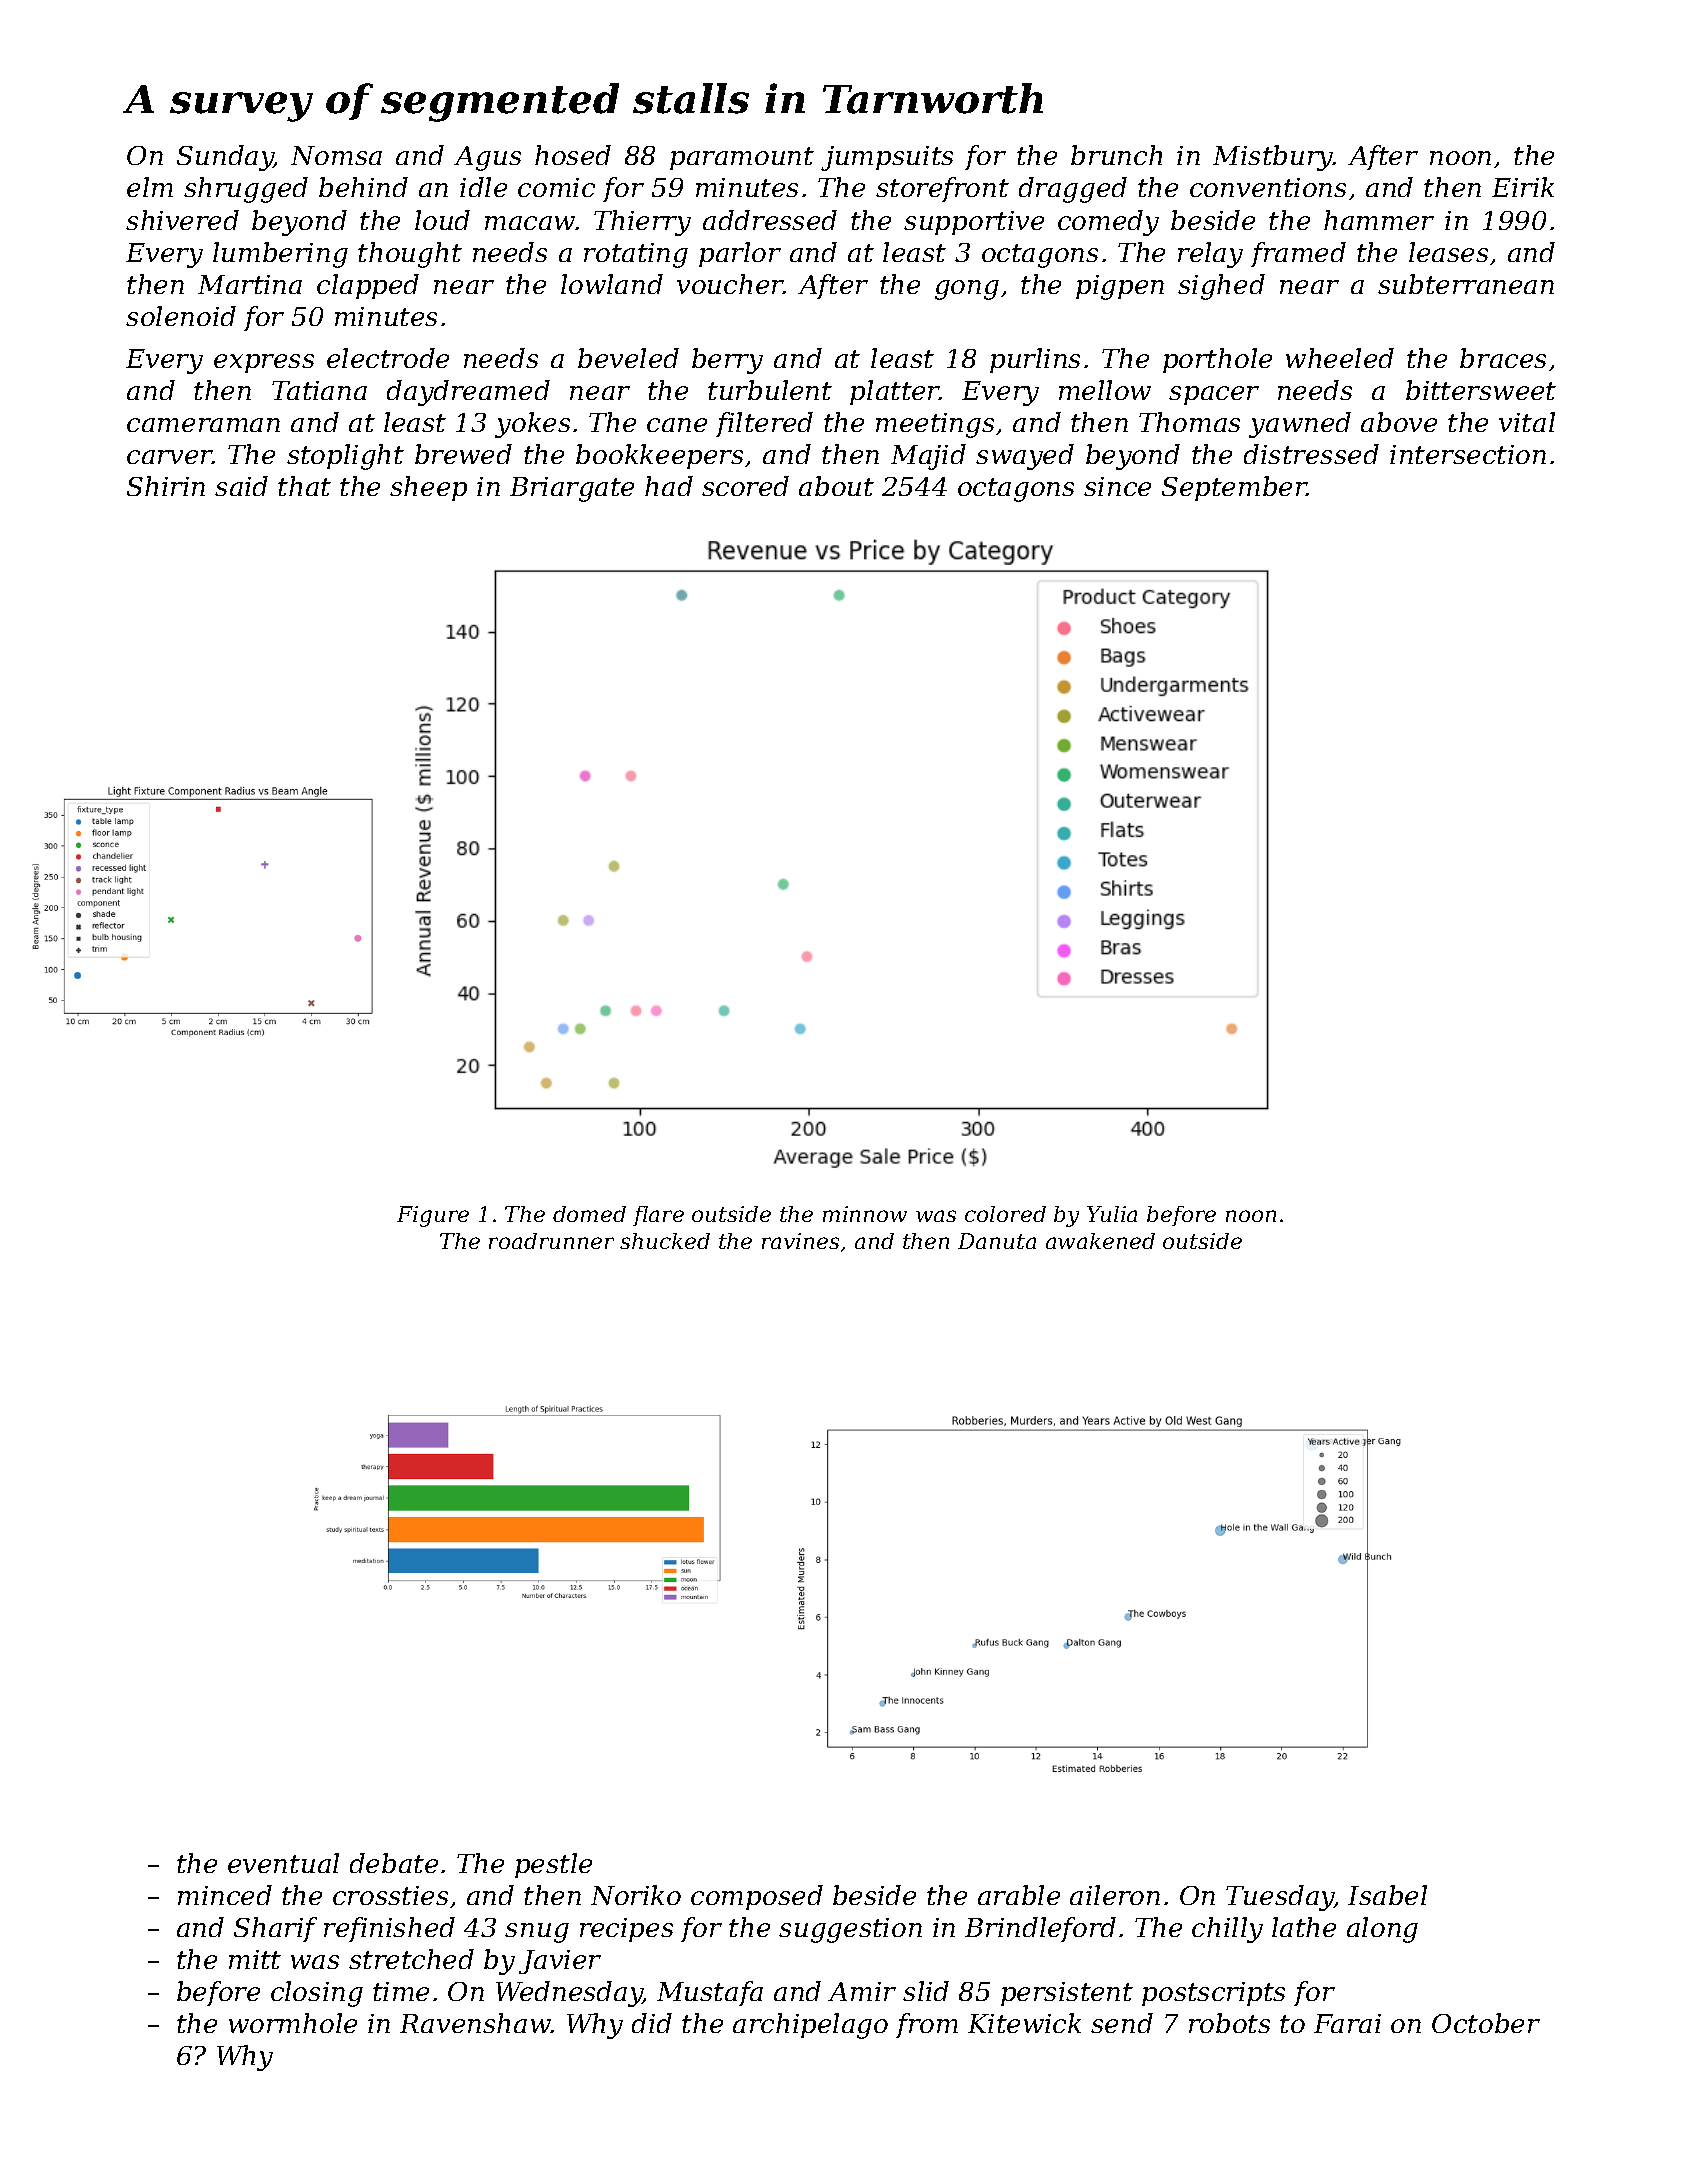  What do you see at coordinates (895, 392) in the document?
I see `platter` at bounding box center [895, 392].
